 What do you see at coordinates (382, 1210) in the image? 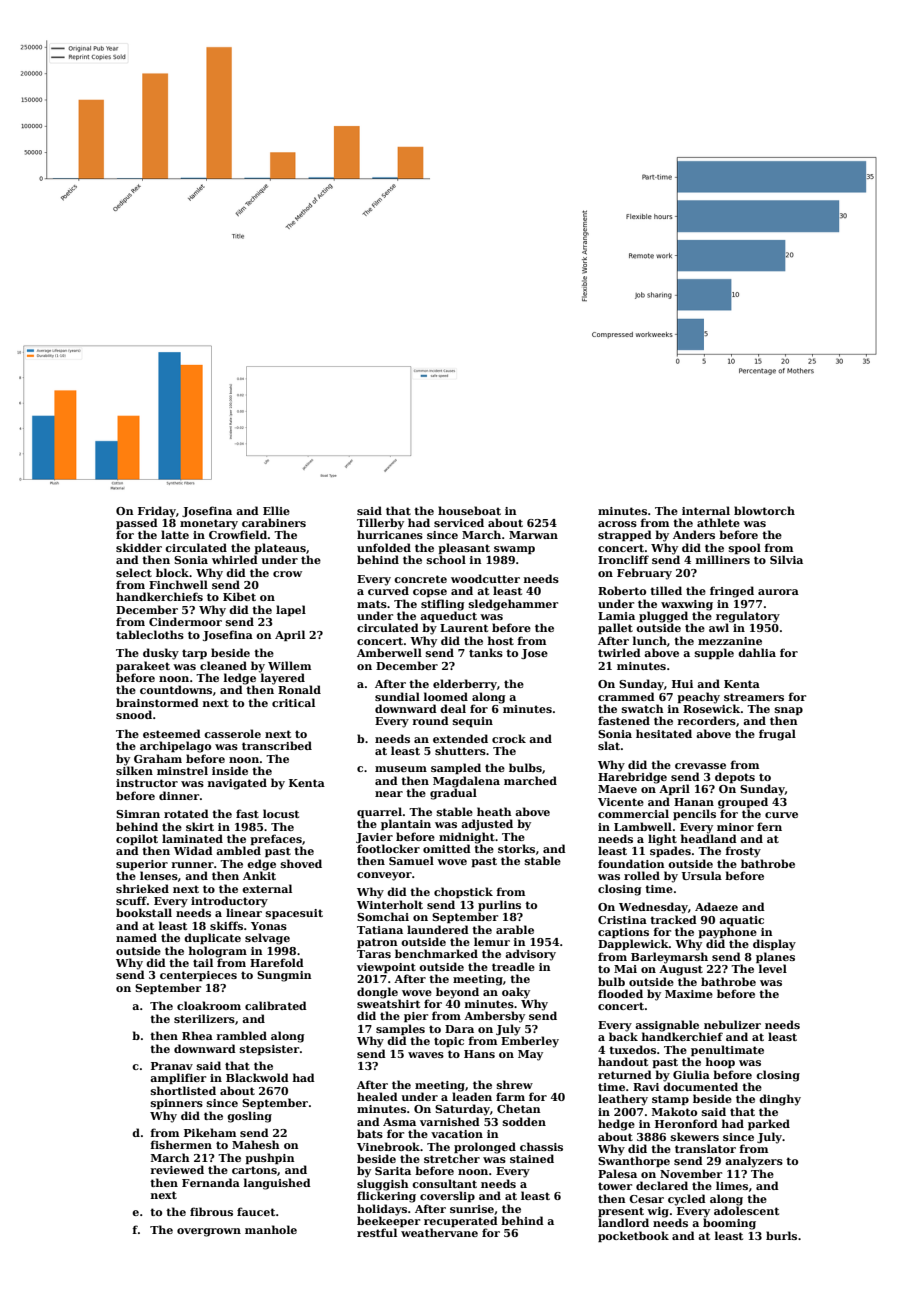
I see `holidays` at bounding box center [382, 1210].
